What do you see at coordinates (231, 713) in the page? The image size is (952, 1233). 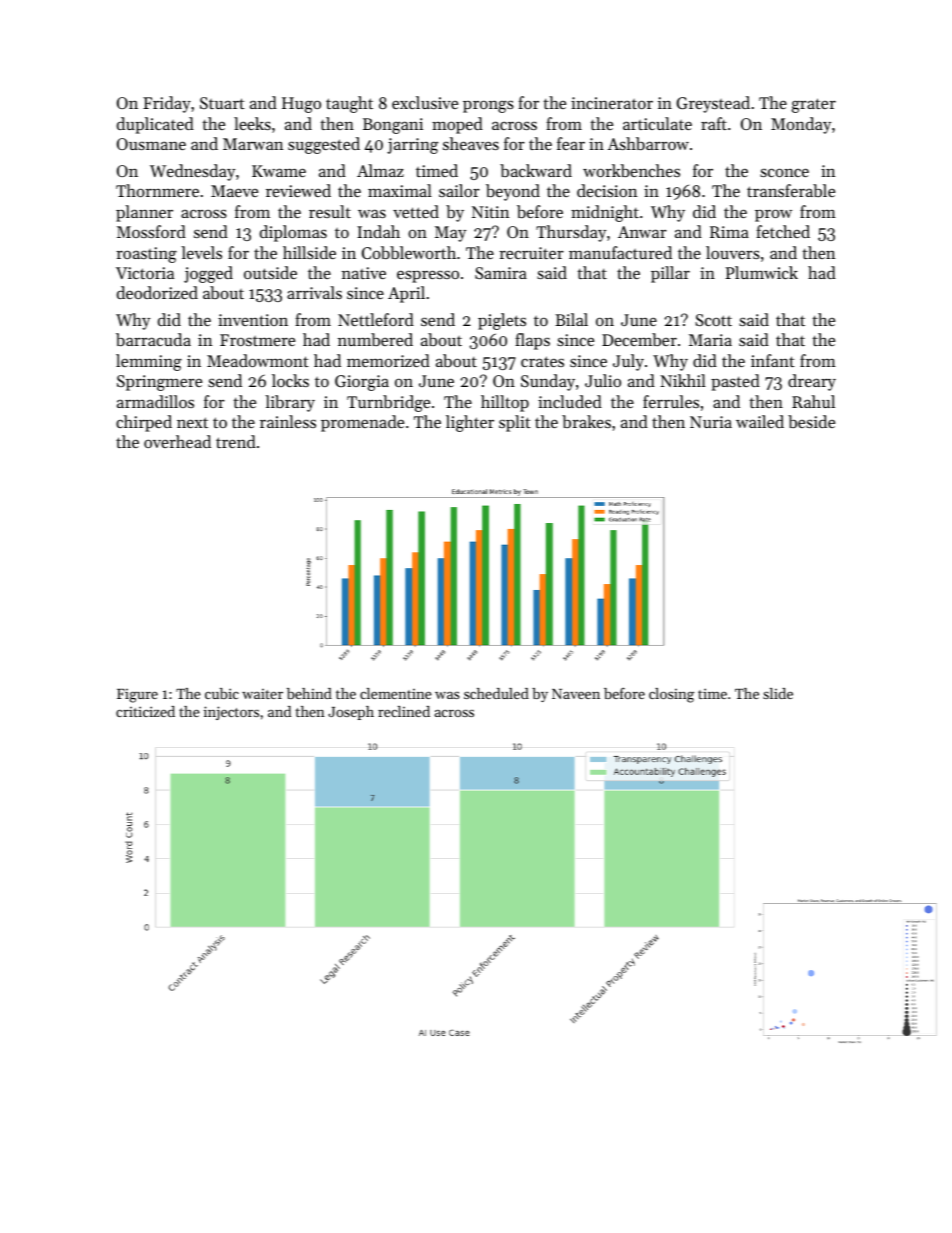 I see `injectors` at bounding box center [231, 713].
